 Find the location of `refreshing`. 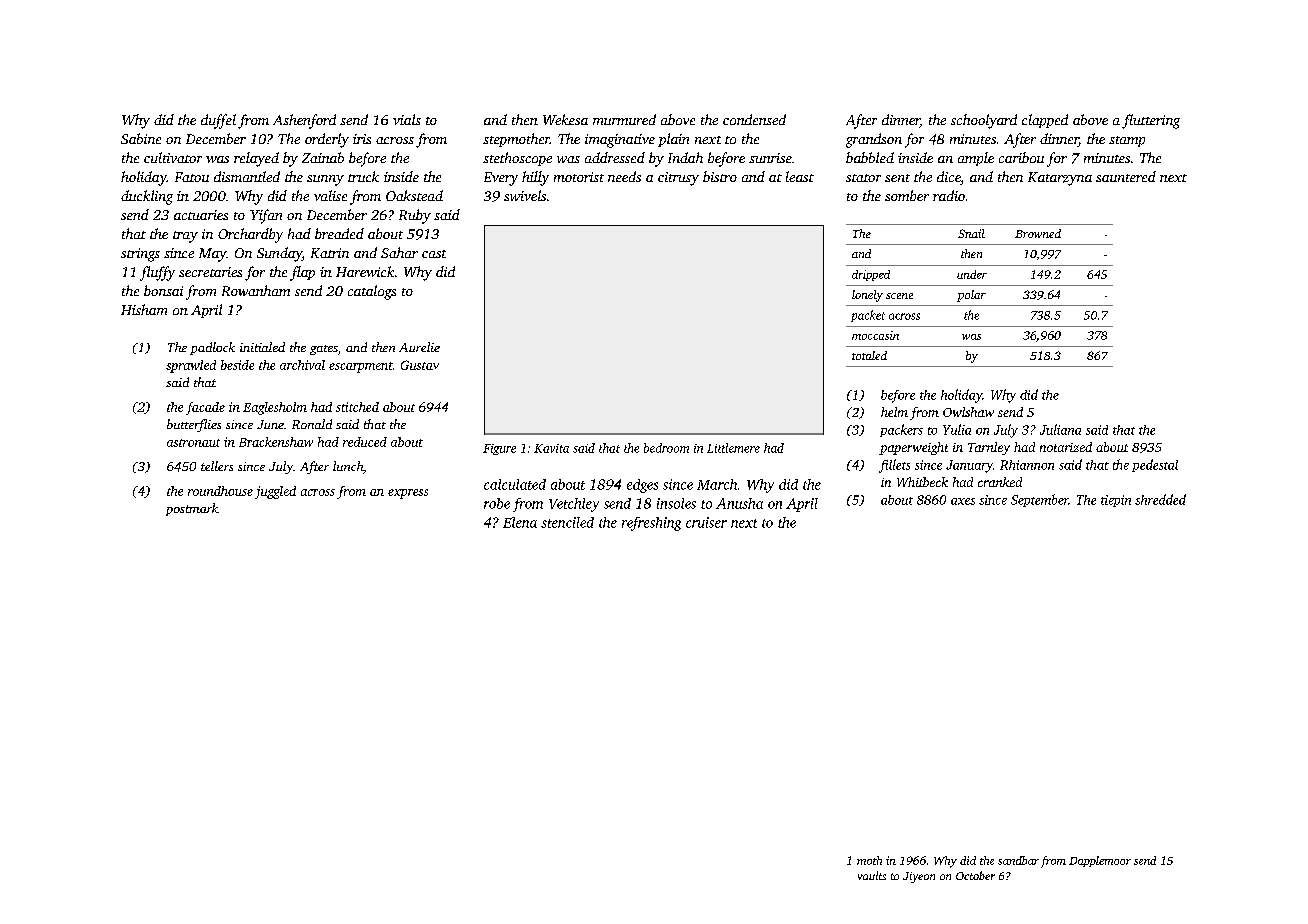

refreshing is located at coordinates (651, 524).
